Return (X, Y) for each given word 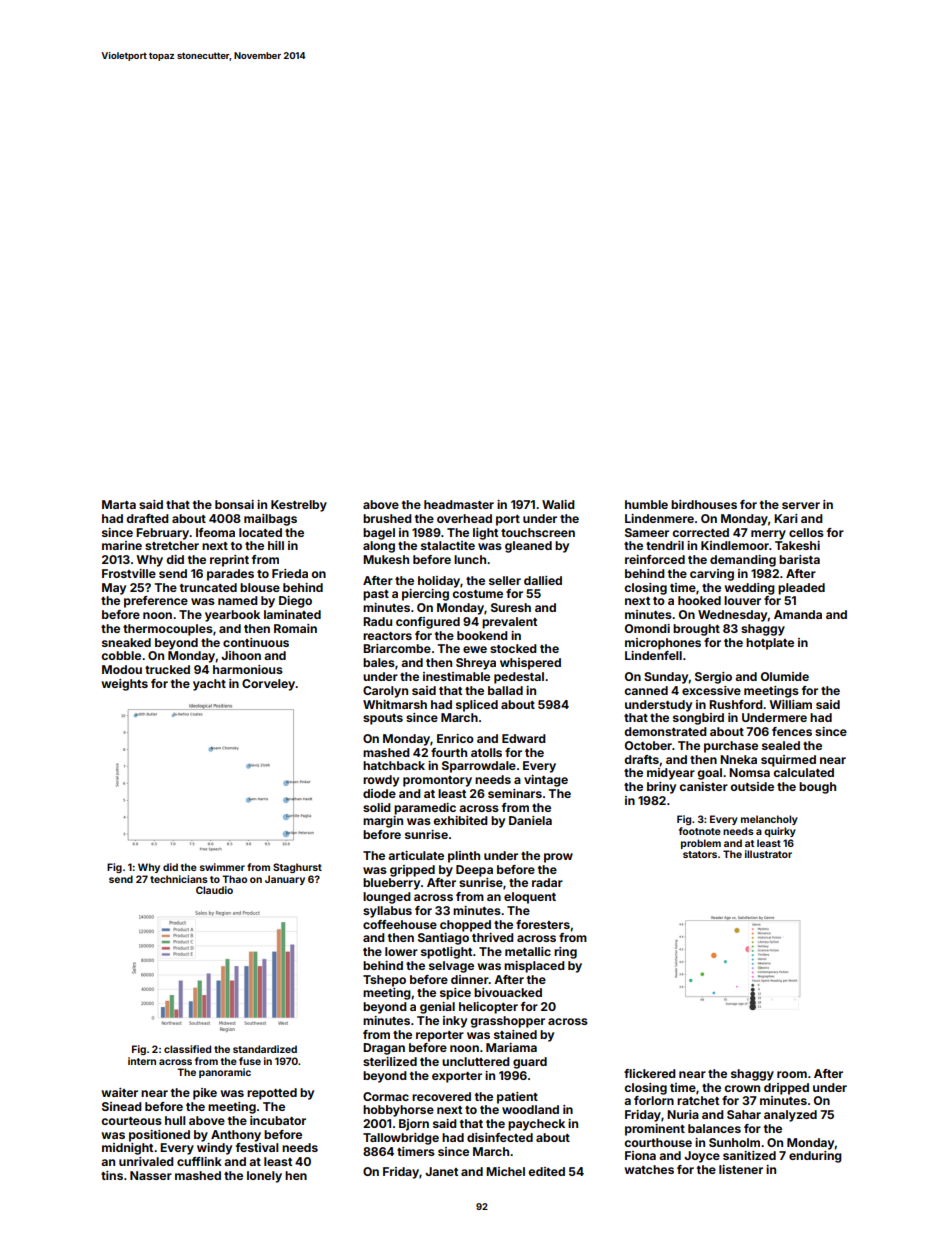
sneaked (126, 642)
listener (741, 1169)
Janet (441, 1171)
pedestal (519, 678)
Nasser (151, 1175)
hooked (699, 600)
